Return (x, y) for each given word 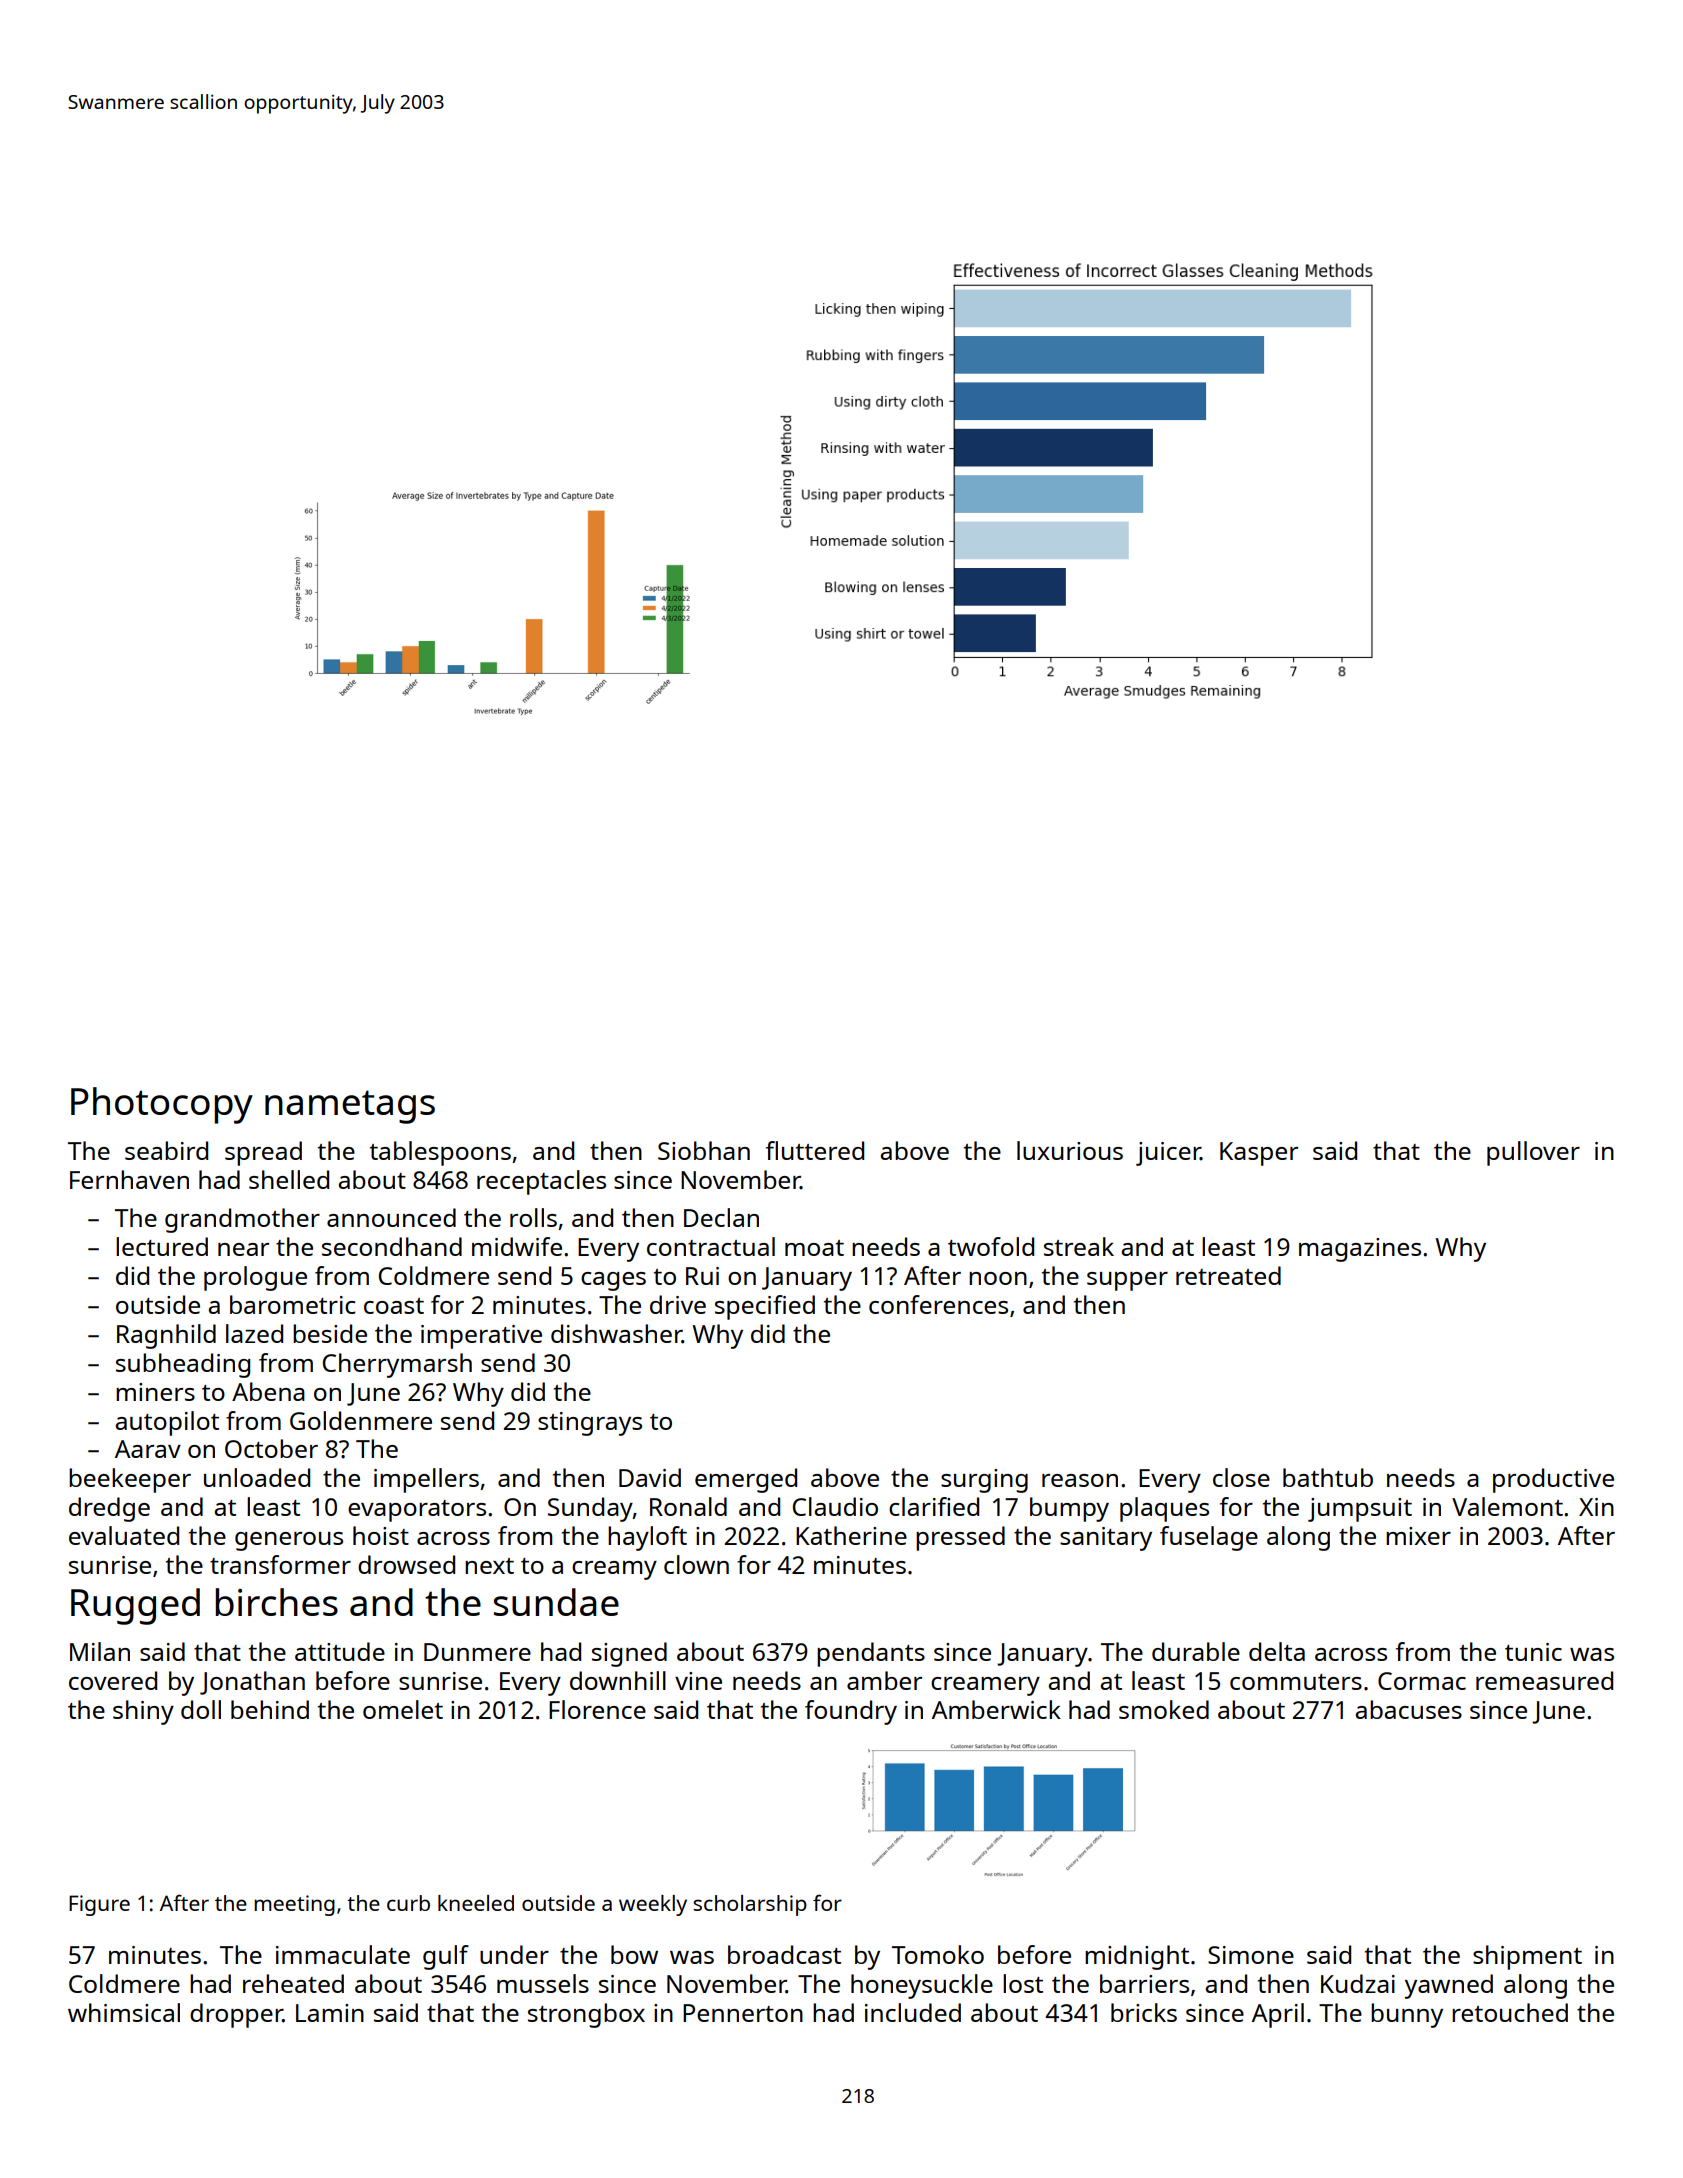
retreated (1228, 1275)
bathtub (1328, 1477)
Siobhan (704, 1150)
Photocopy (162, 1105)
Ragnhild (166, 1336)
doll (201, 1709)
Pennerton (743, 2013)
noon (998, 1278)
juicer (1168, 1154)
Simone (1251, 1955)
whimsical (124, 2012)
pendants (871, 1654)
